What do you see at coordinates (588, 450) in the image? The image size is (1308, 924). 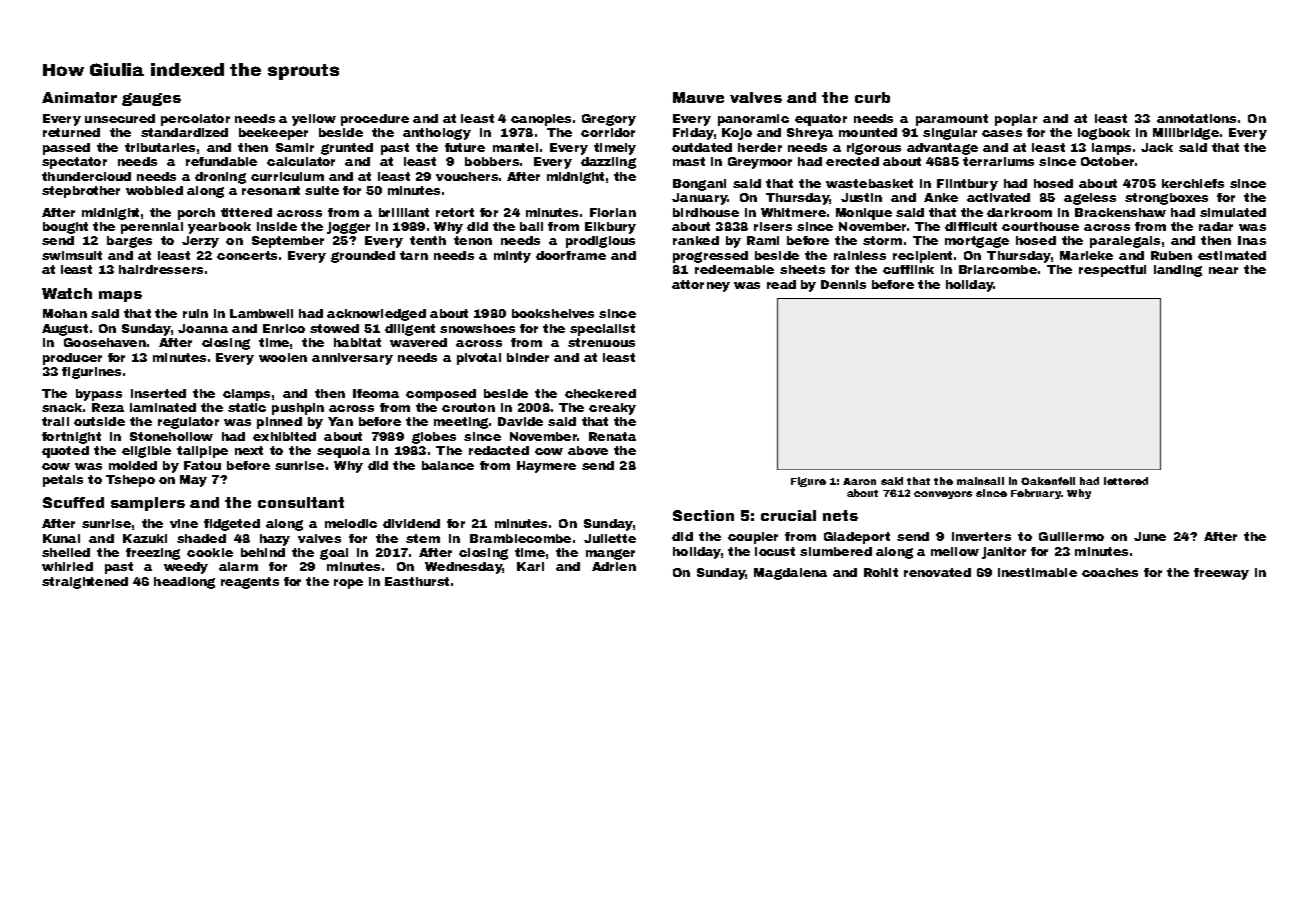 I see `above` at bounding box center [588, 450].
